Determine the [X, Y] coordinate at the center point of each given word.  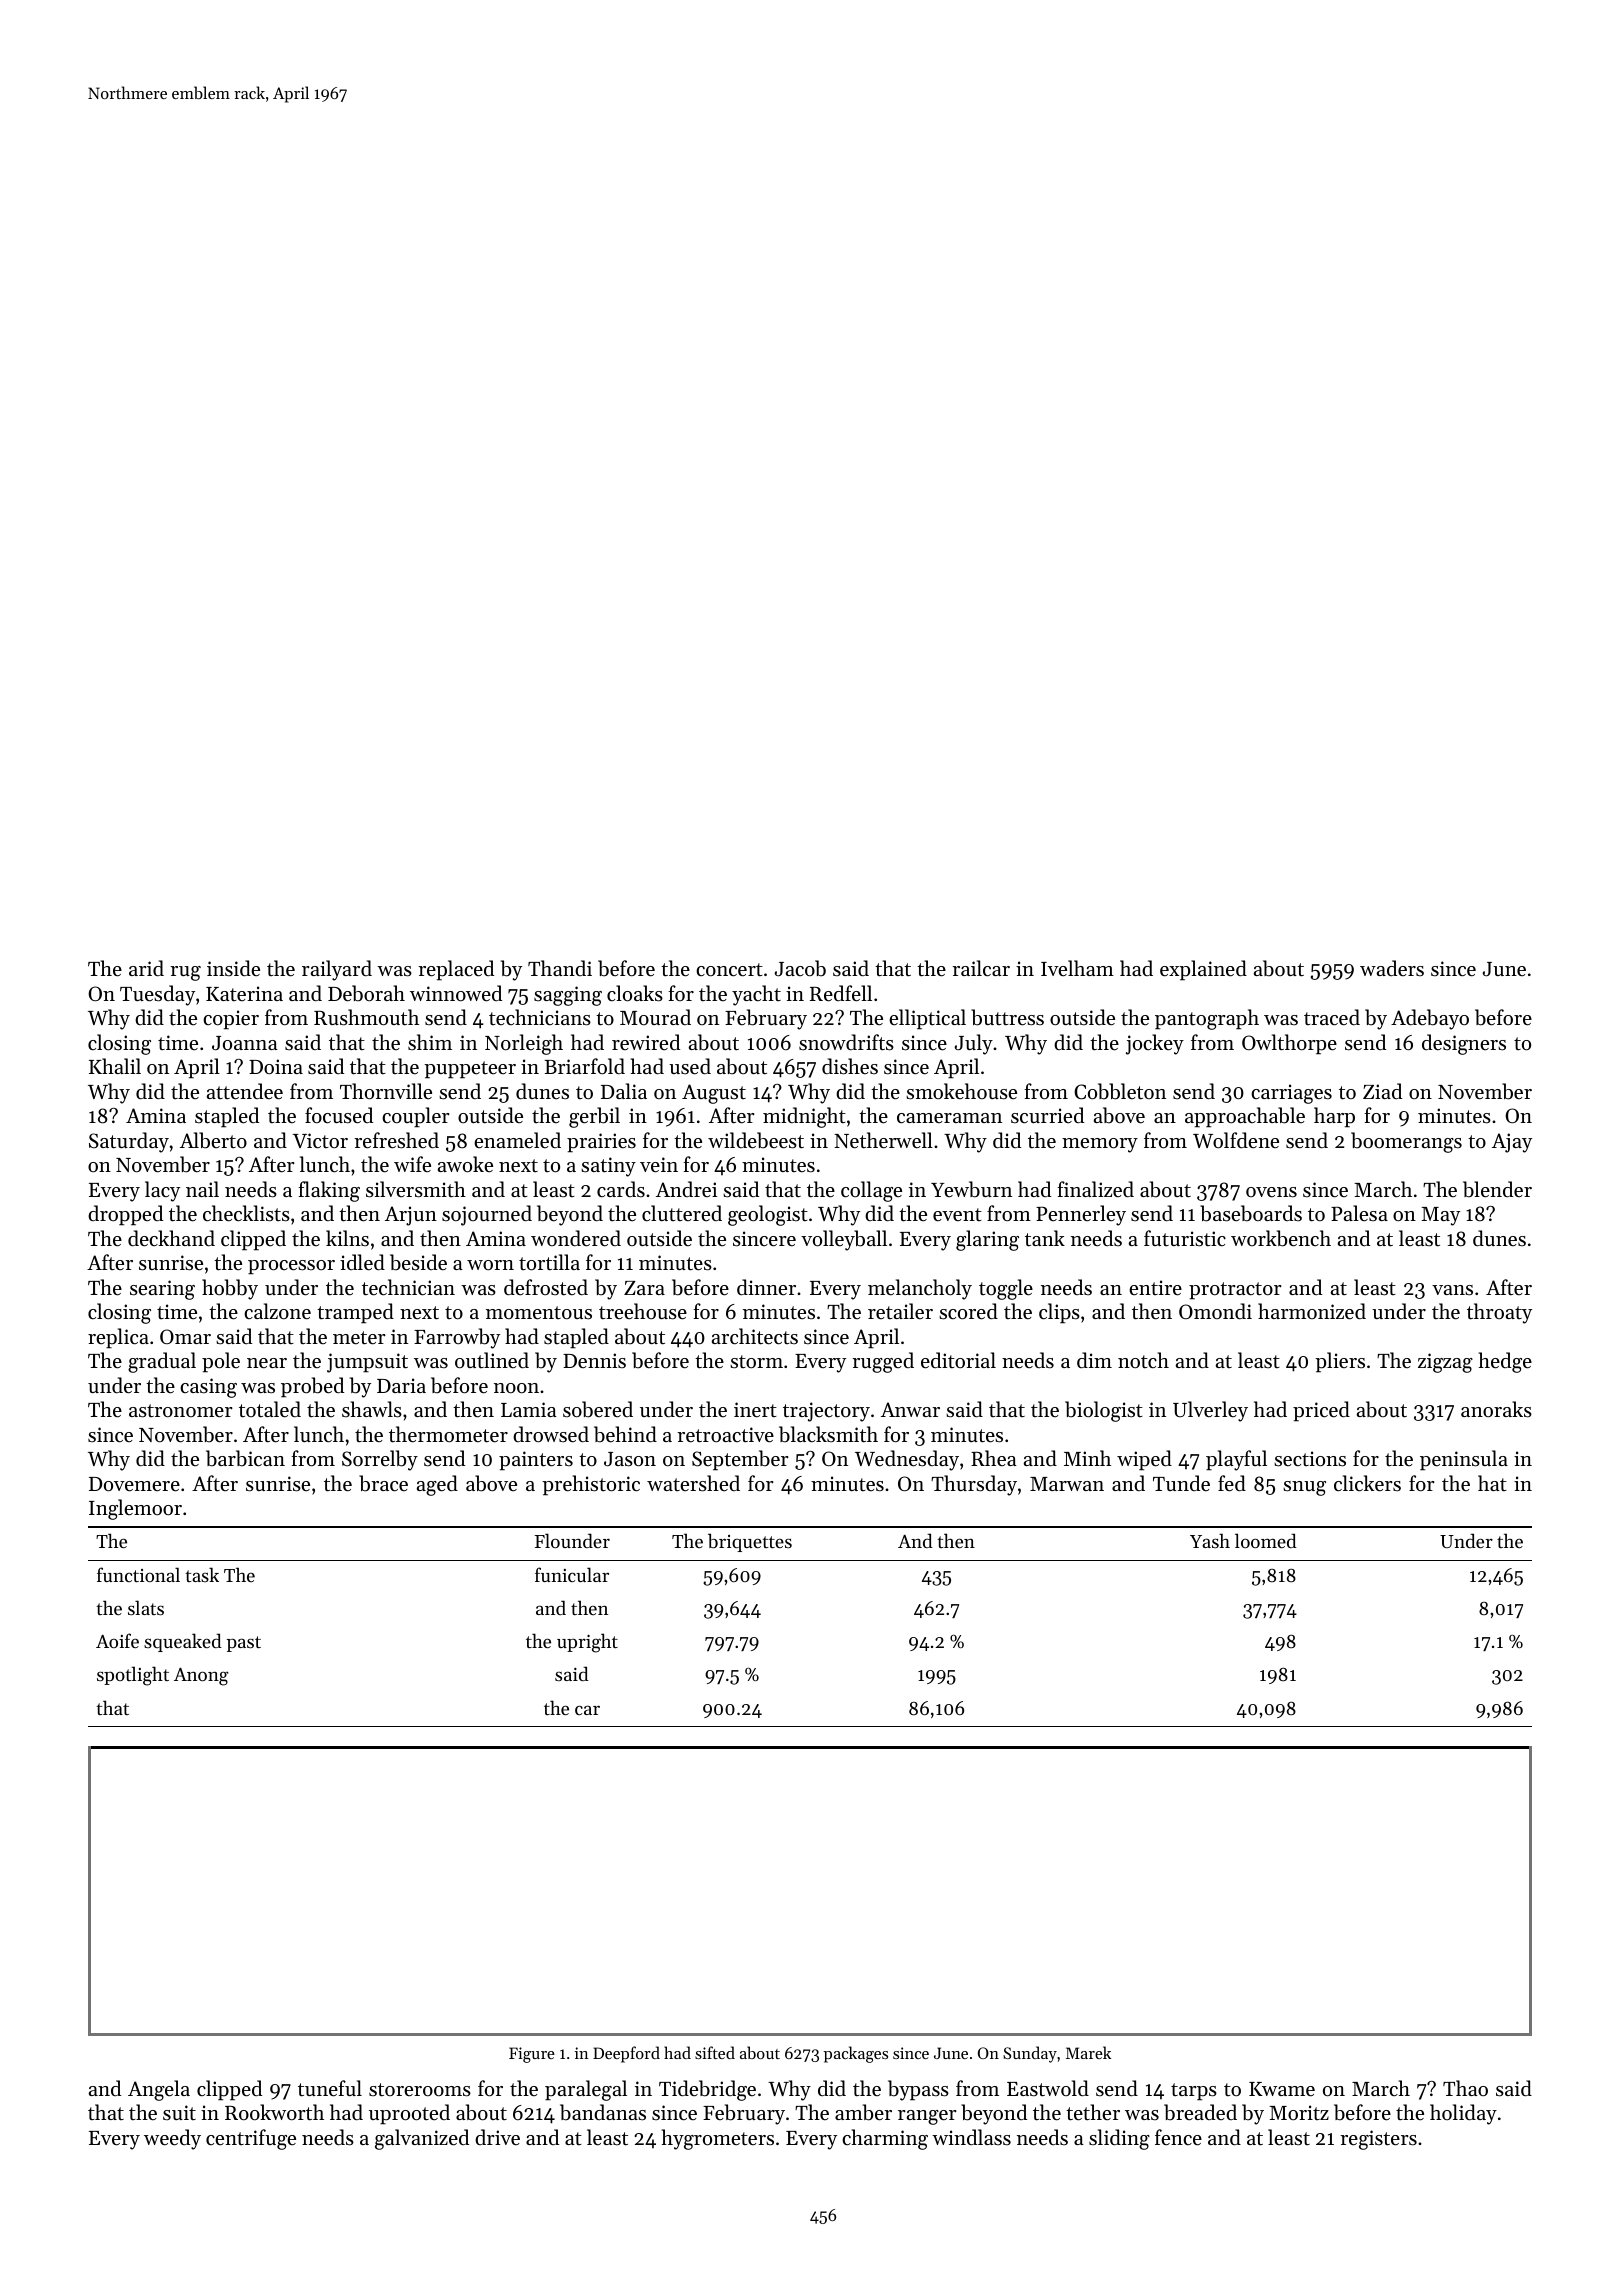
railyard [337, 970]
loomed [1266, 1540]
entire [1155, 1288]
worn [490, 1265]
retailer [900, 1311]
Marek [1088, 2052]
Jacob [800, 968]
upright [587, 1643]
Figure [532, 2055]
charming [885, 2139]
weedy [172, 2139]
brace [383, 1483]
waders [1392, 968]
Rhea [994, 1458]
